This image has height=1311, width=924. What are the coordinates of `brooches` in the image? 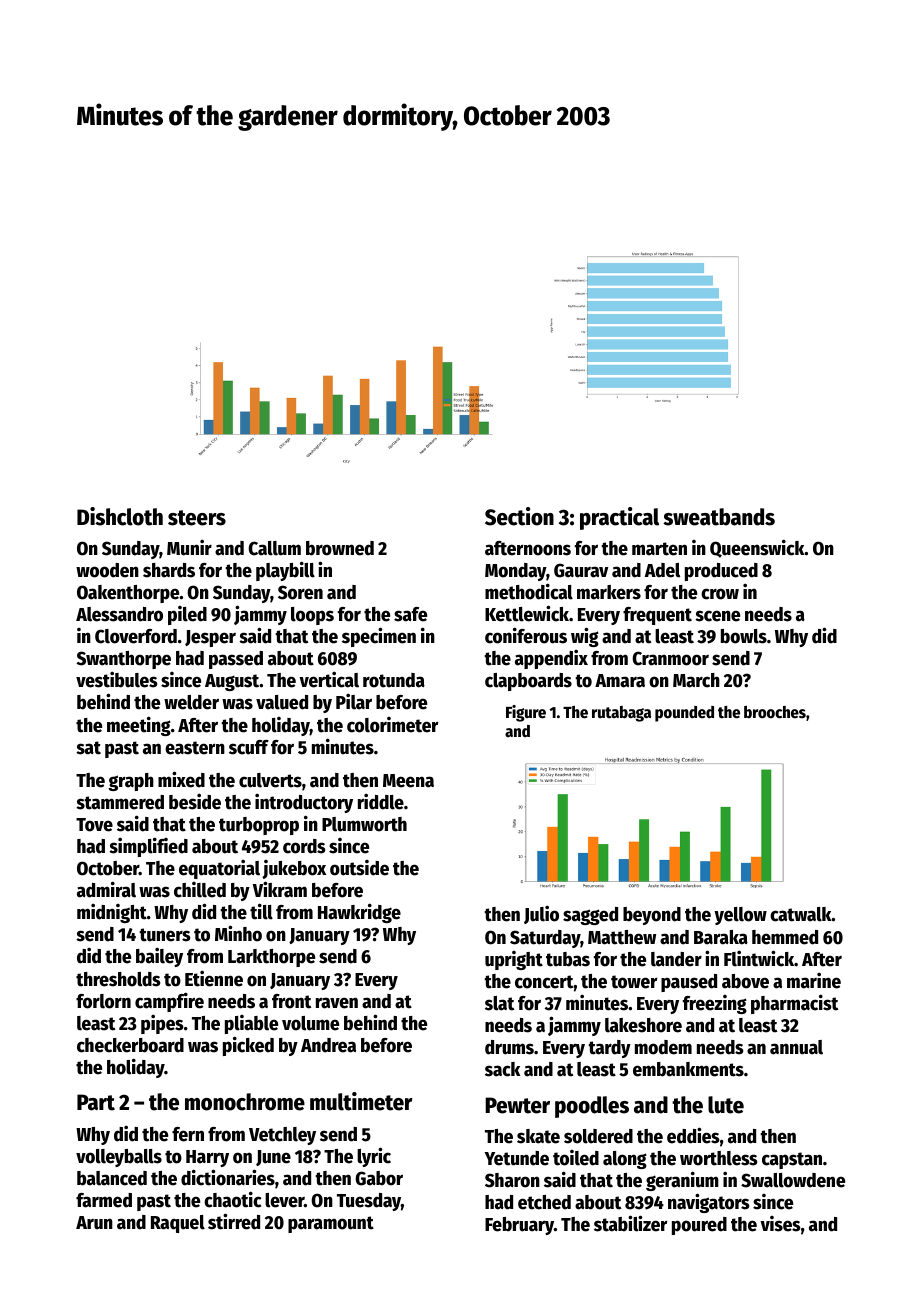 It's located at (775, 712).
